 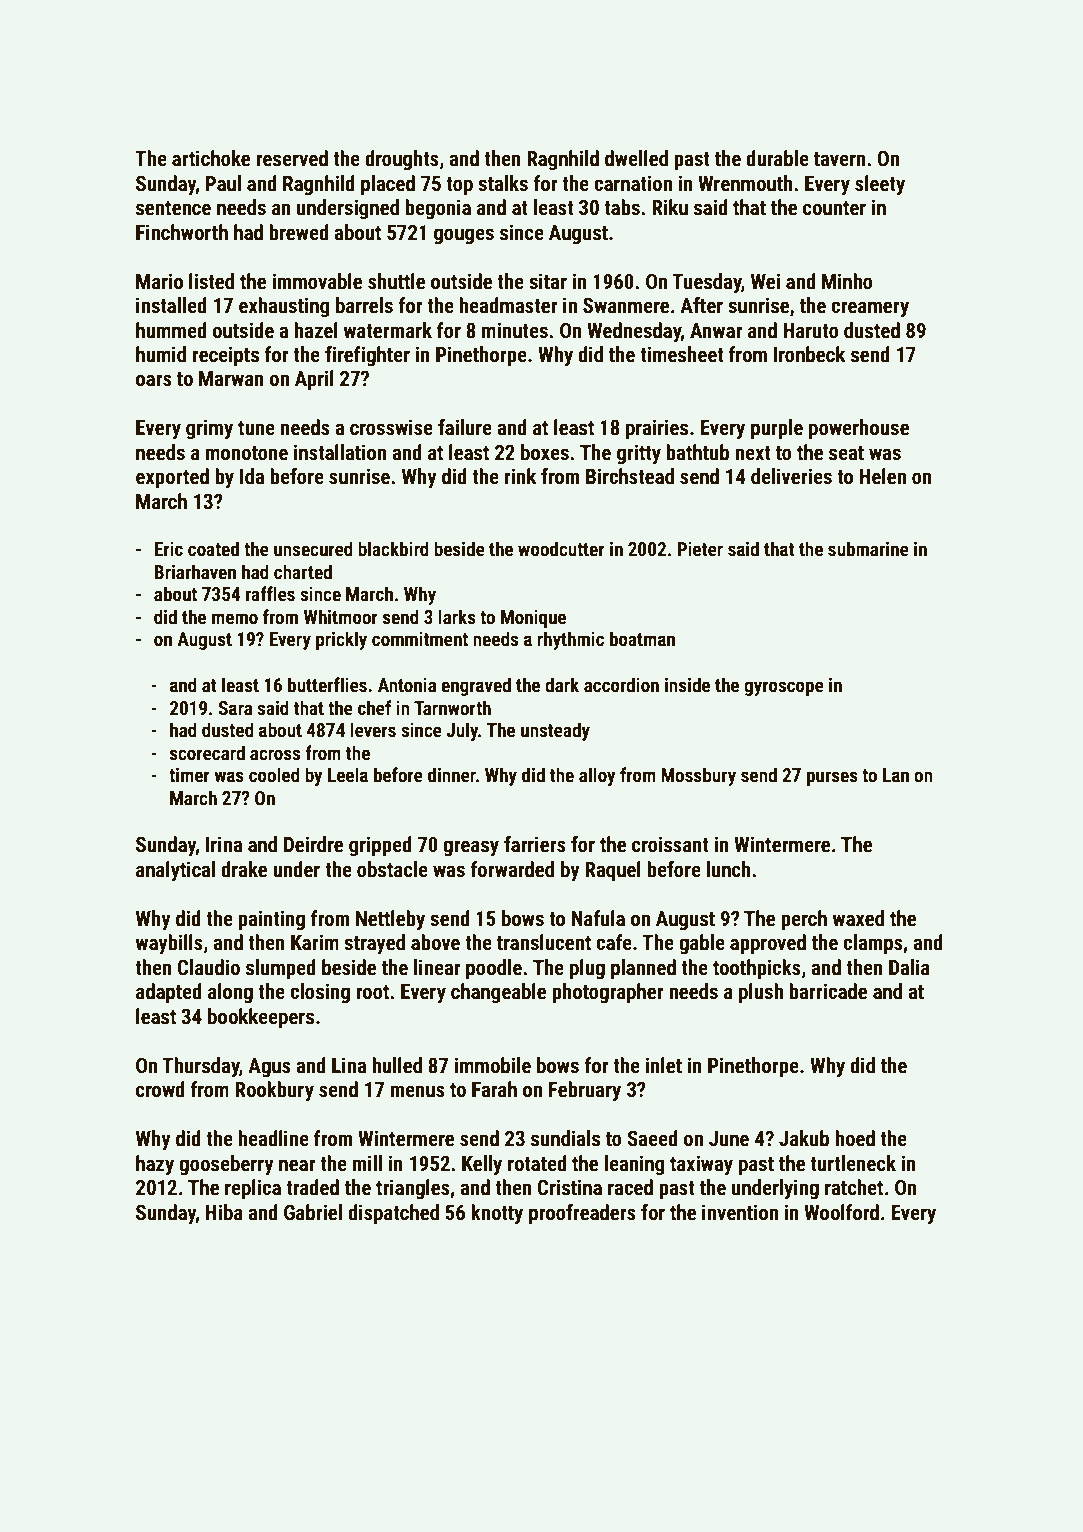 I want to click on turtleneck, so click(x=853, y=1163).
